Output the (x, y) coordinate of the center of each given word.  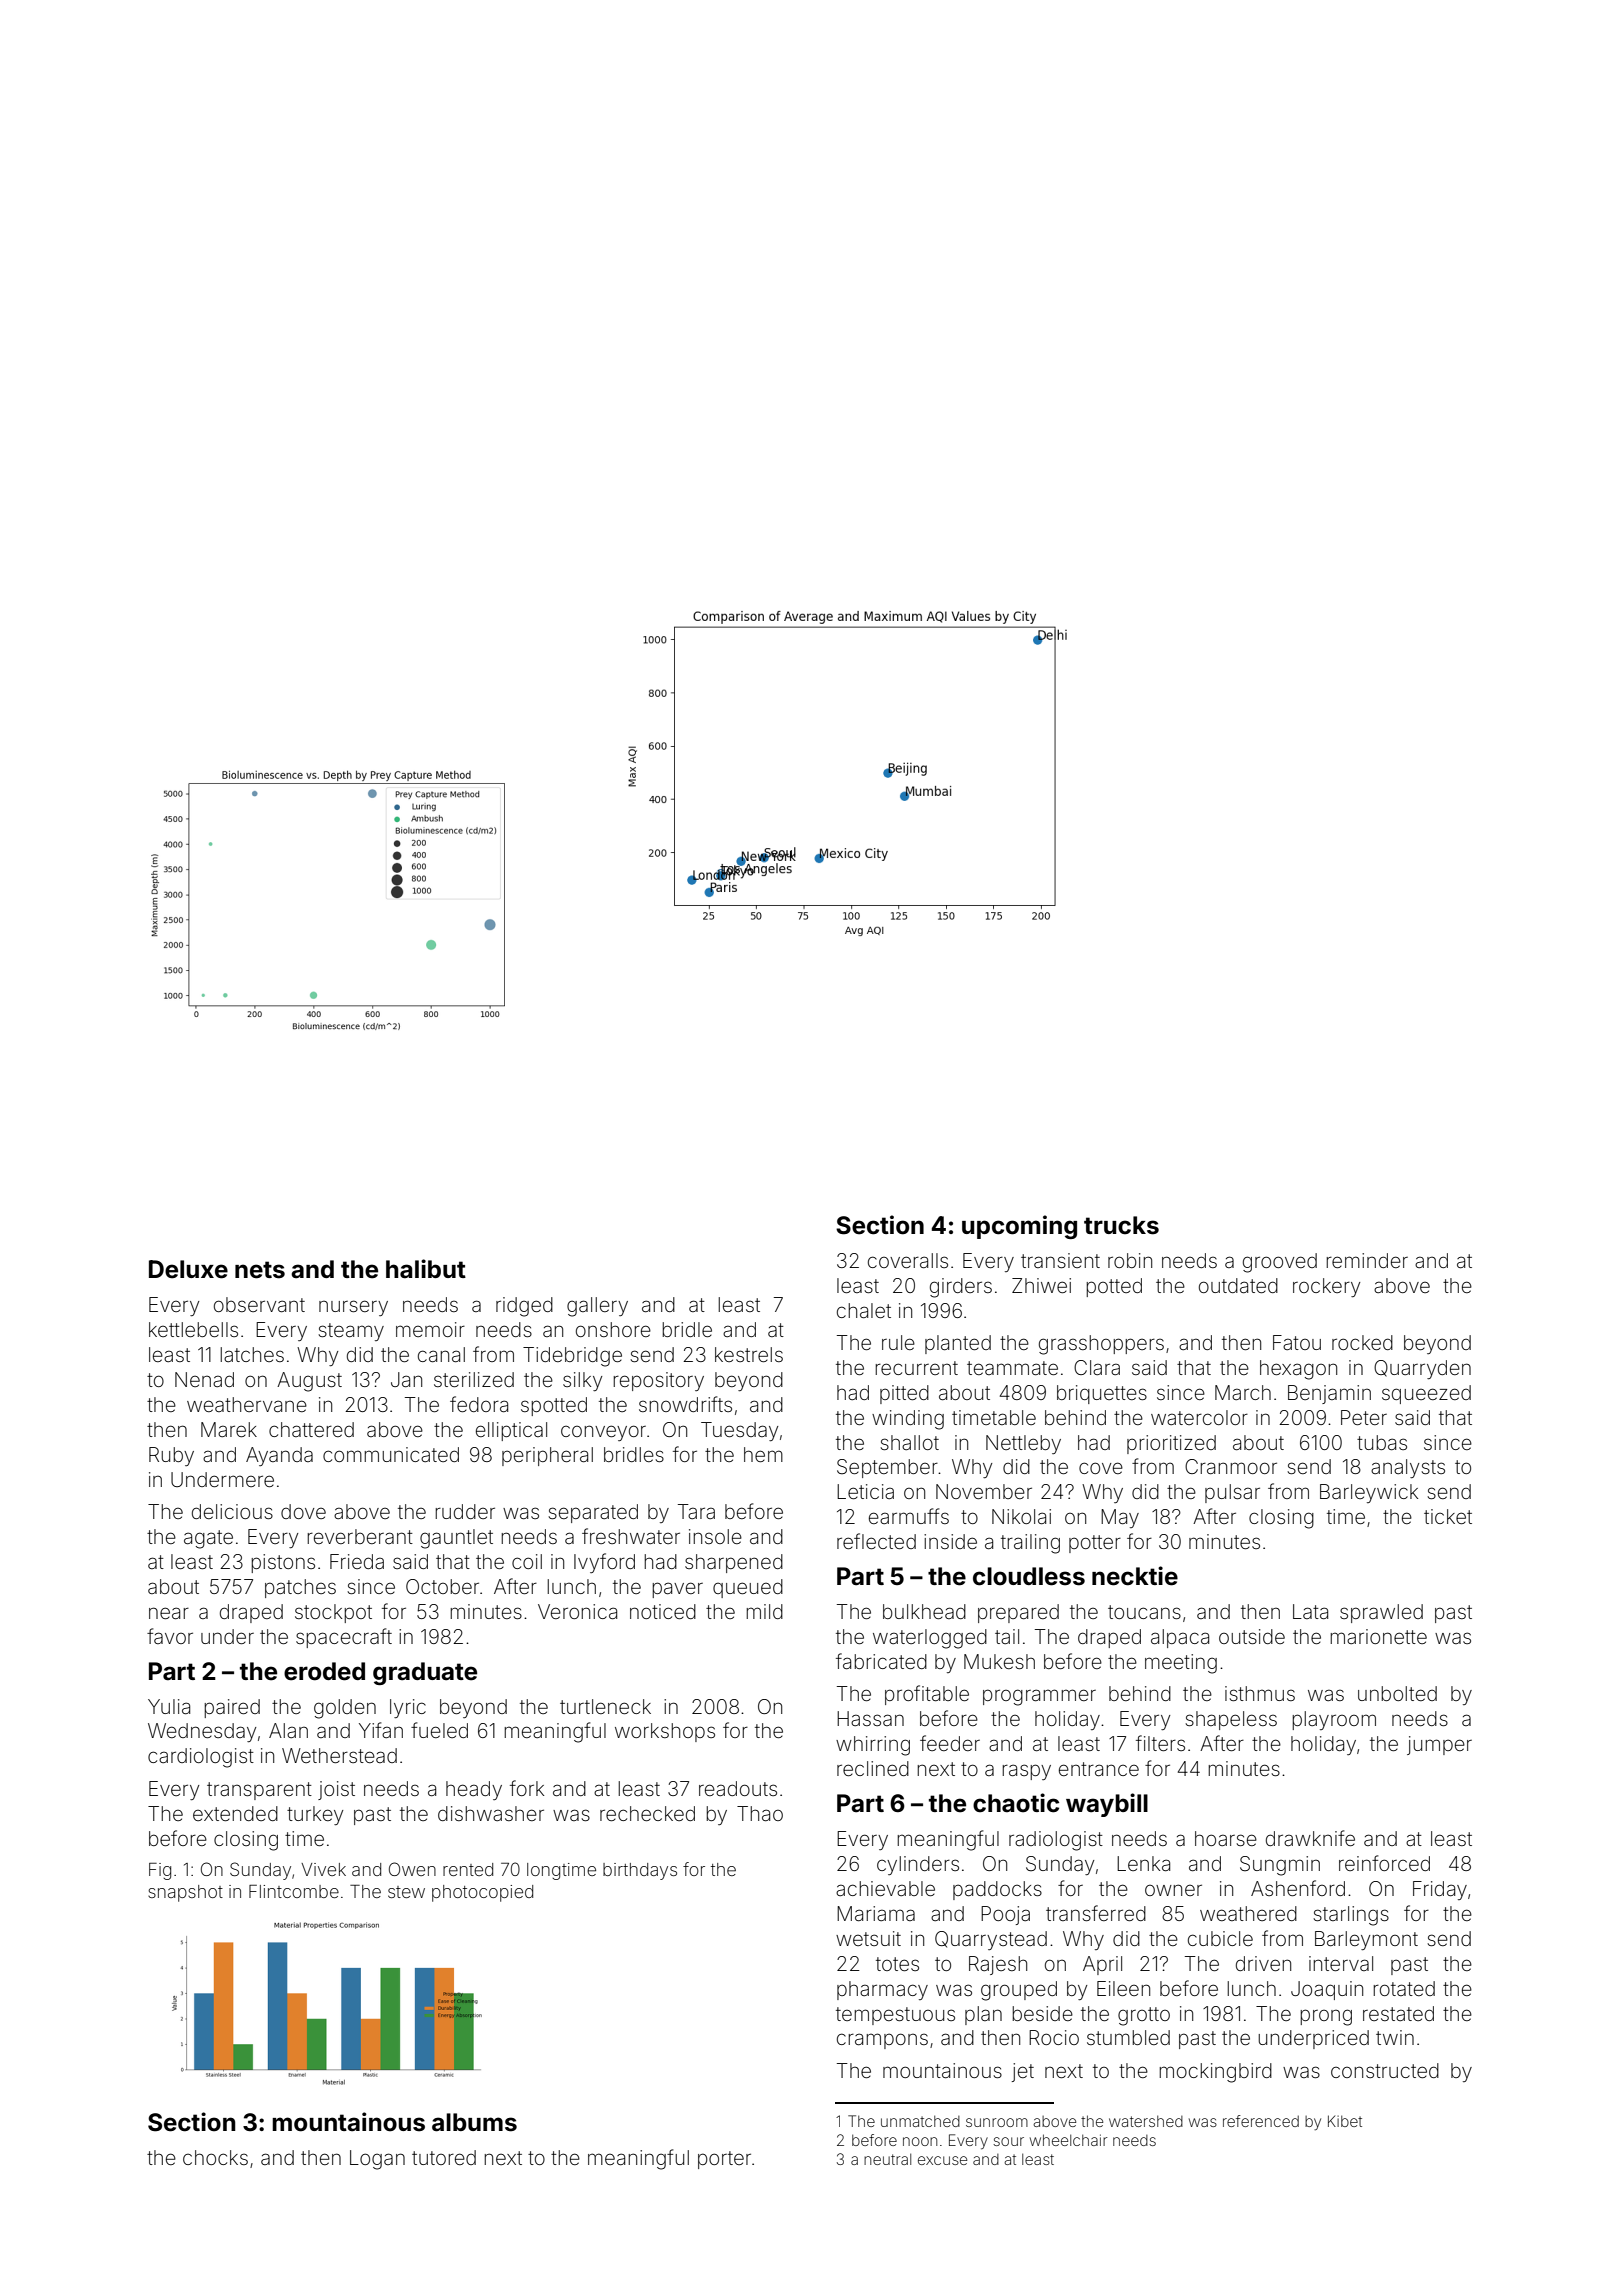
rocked (1362, 1342)
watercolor (1199, 1417)
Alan (288, 1730)
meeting (1181, 1664)
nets (260, 1270)
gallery (597, 1307)
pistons (283, 1563)
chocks (215, 2157)
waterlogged (930, 1639)
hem (763, 1454)
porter (724, 2160)
